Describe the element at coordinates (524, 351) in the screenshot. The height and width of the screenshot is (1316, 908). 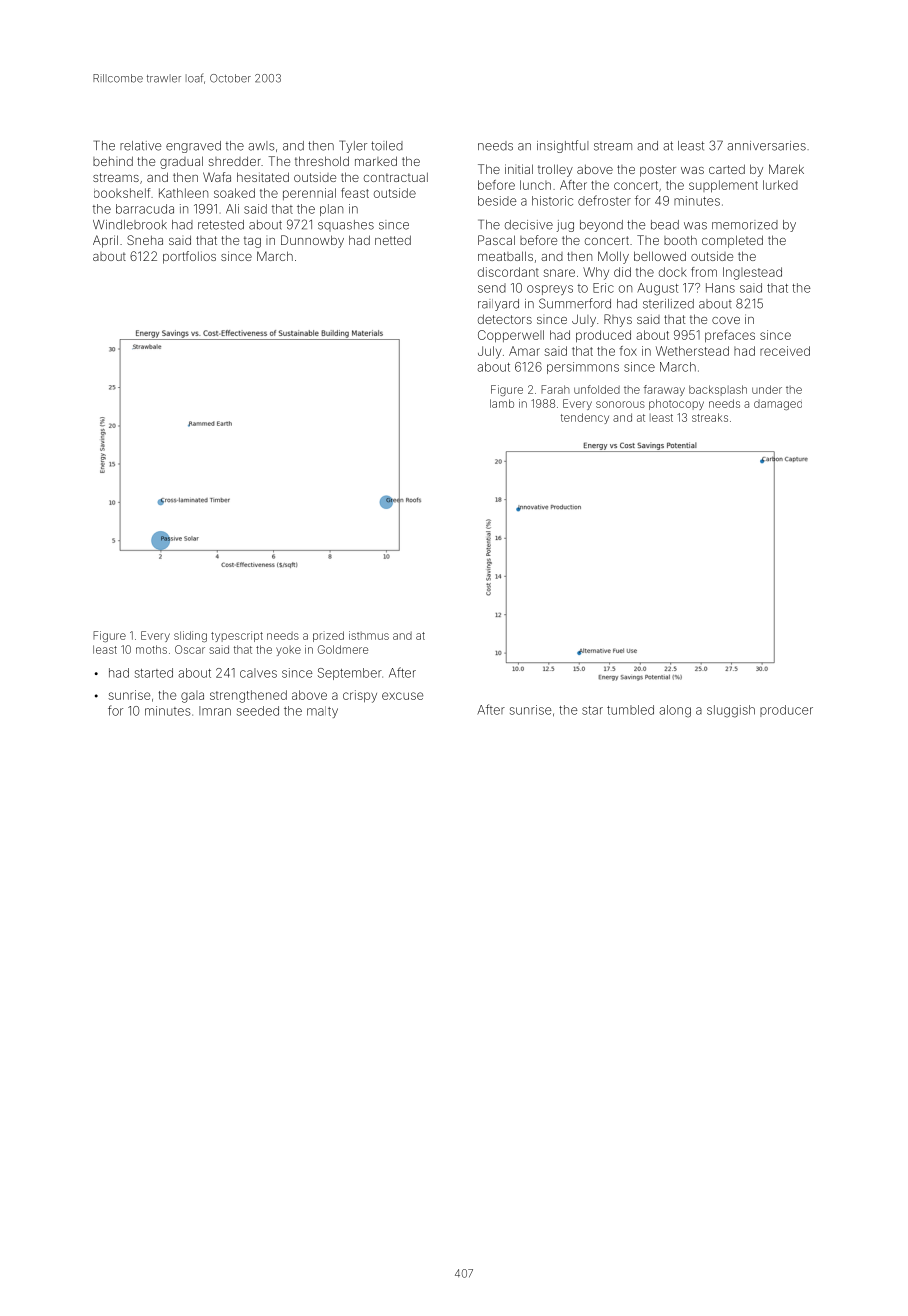
I see `Amar` at that location.
